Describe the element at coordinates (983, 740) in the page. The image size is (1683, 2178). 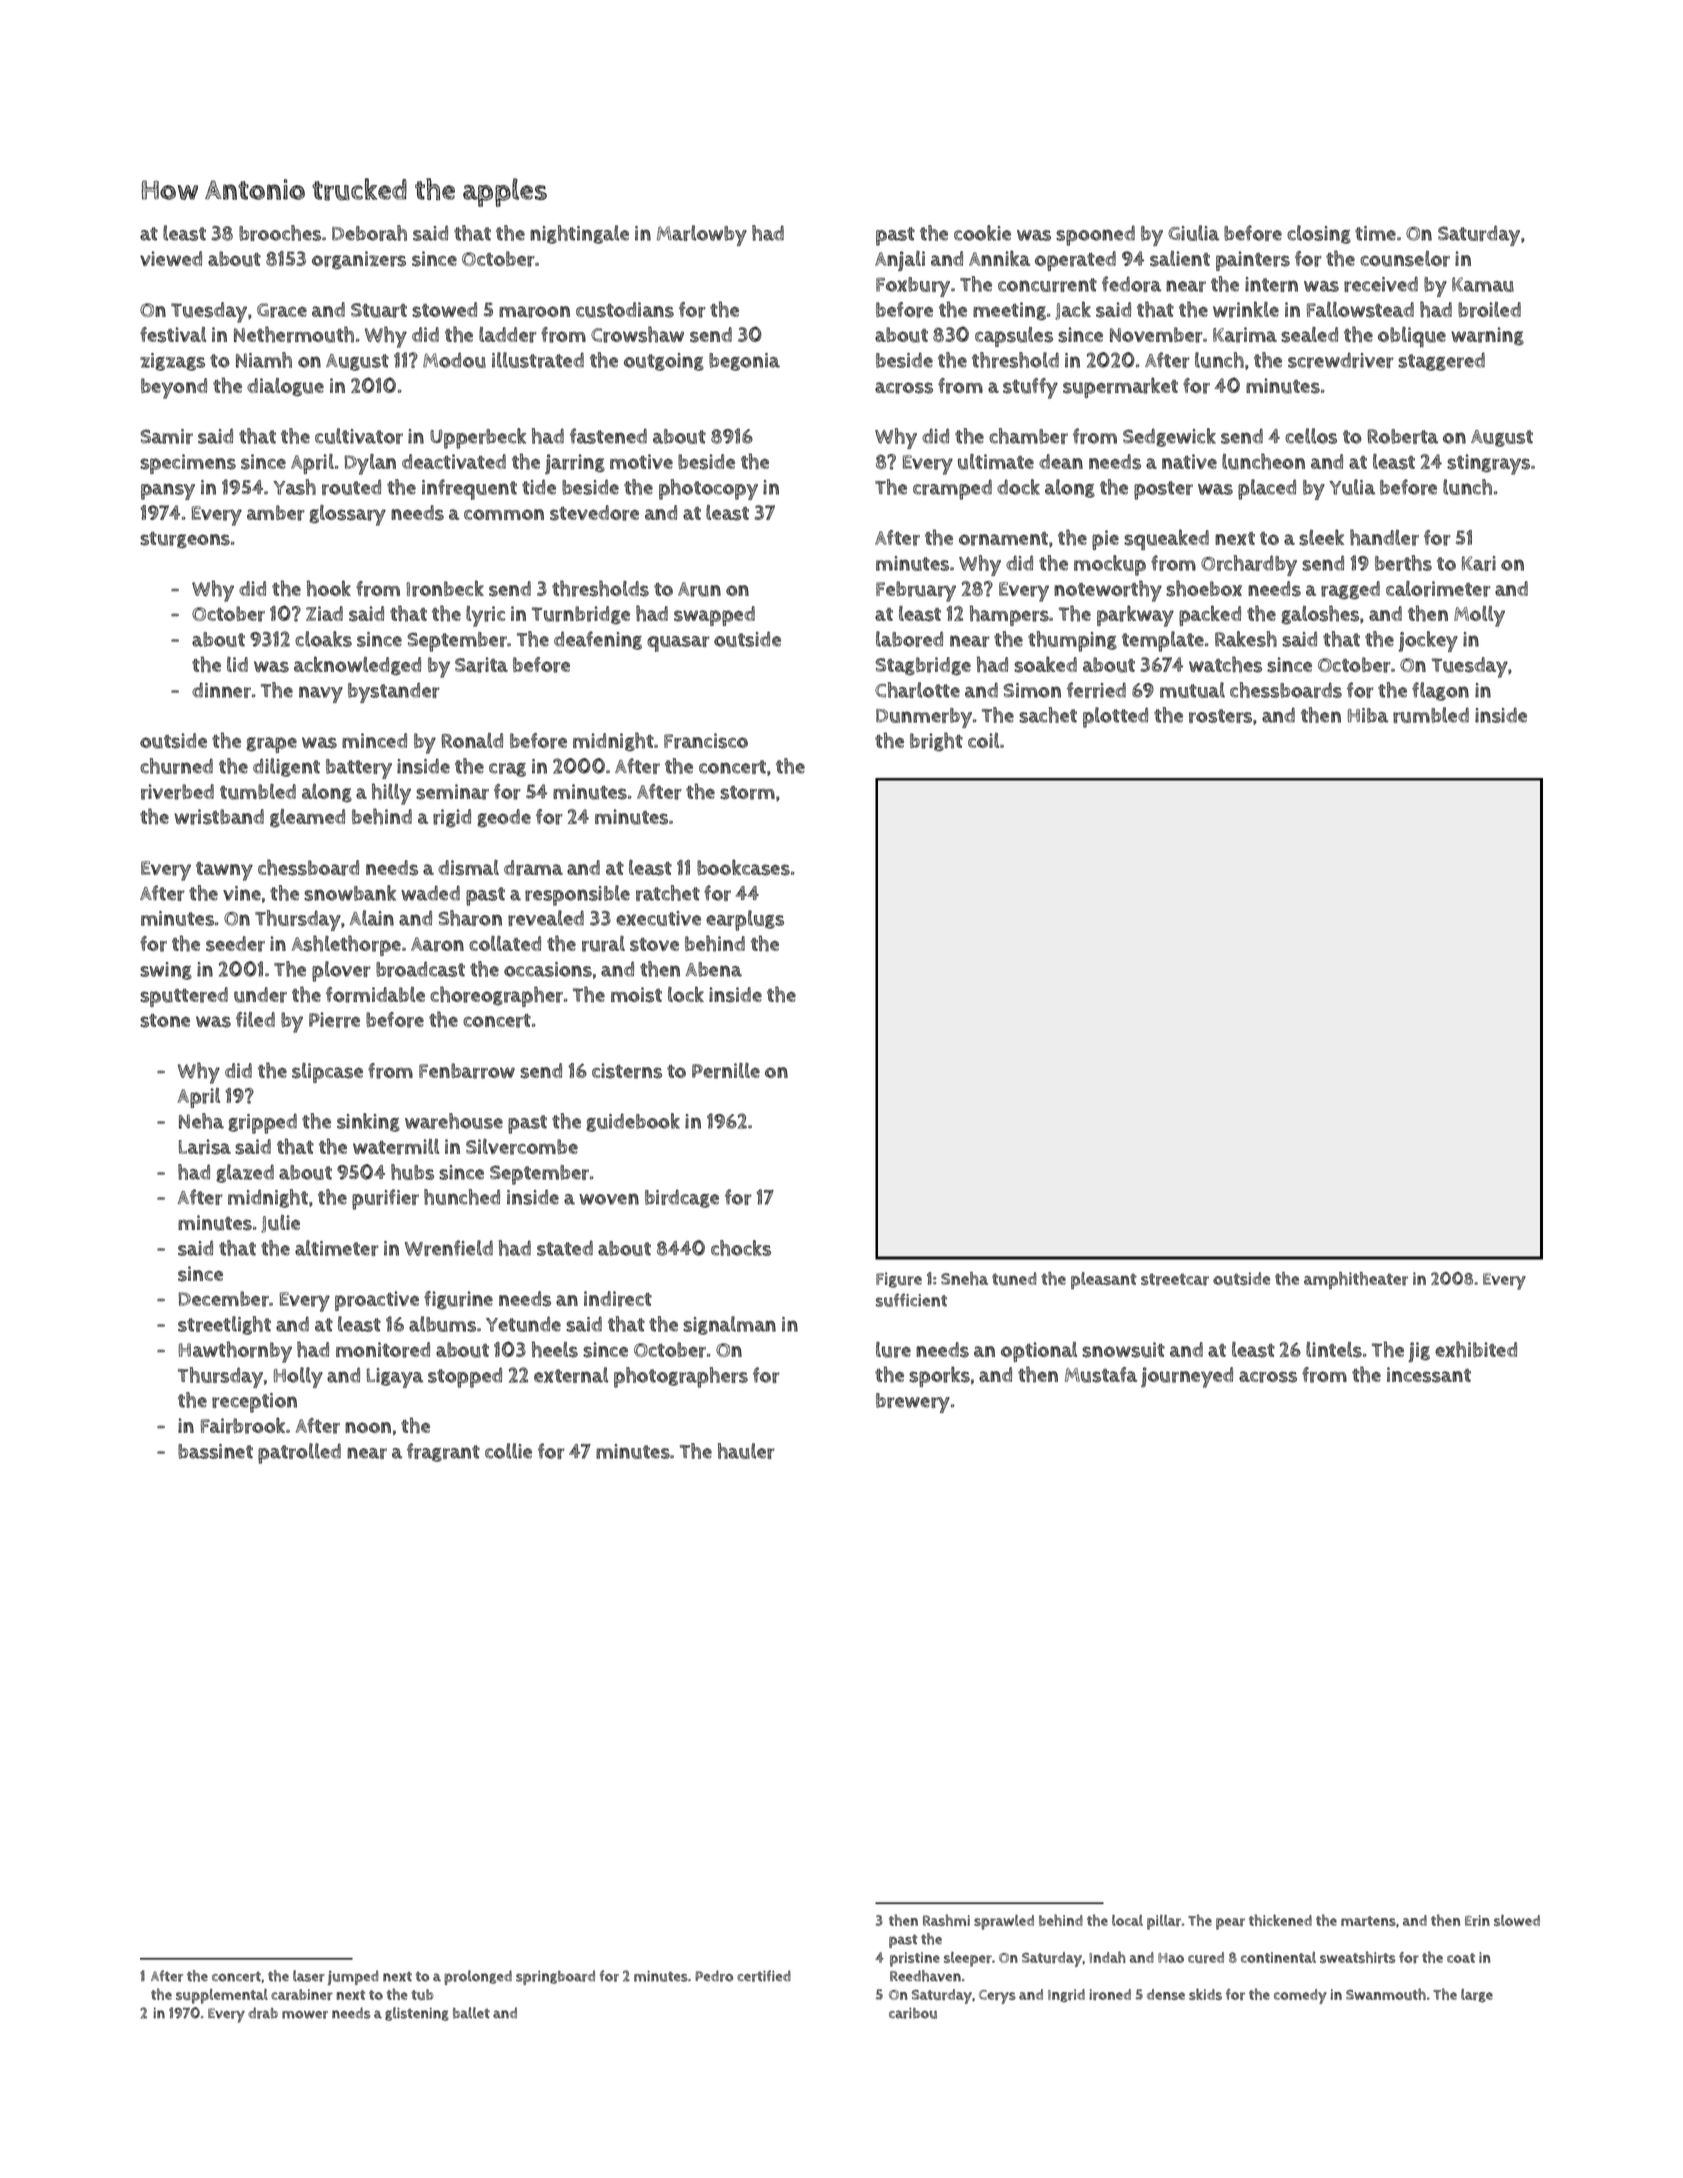
I see `coil` at that location.
